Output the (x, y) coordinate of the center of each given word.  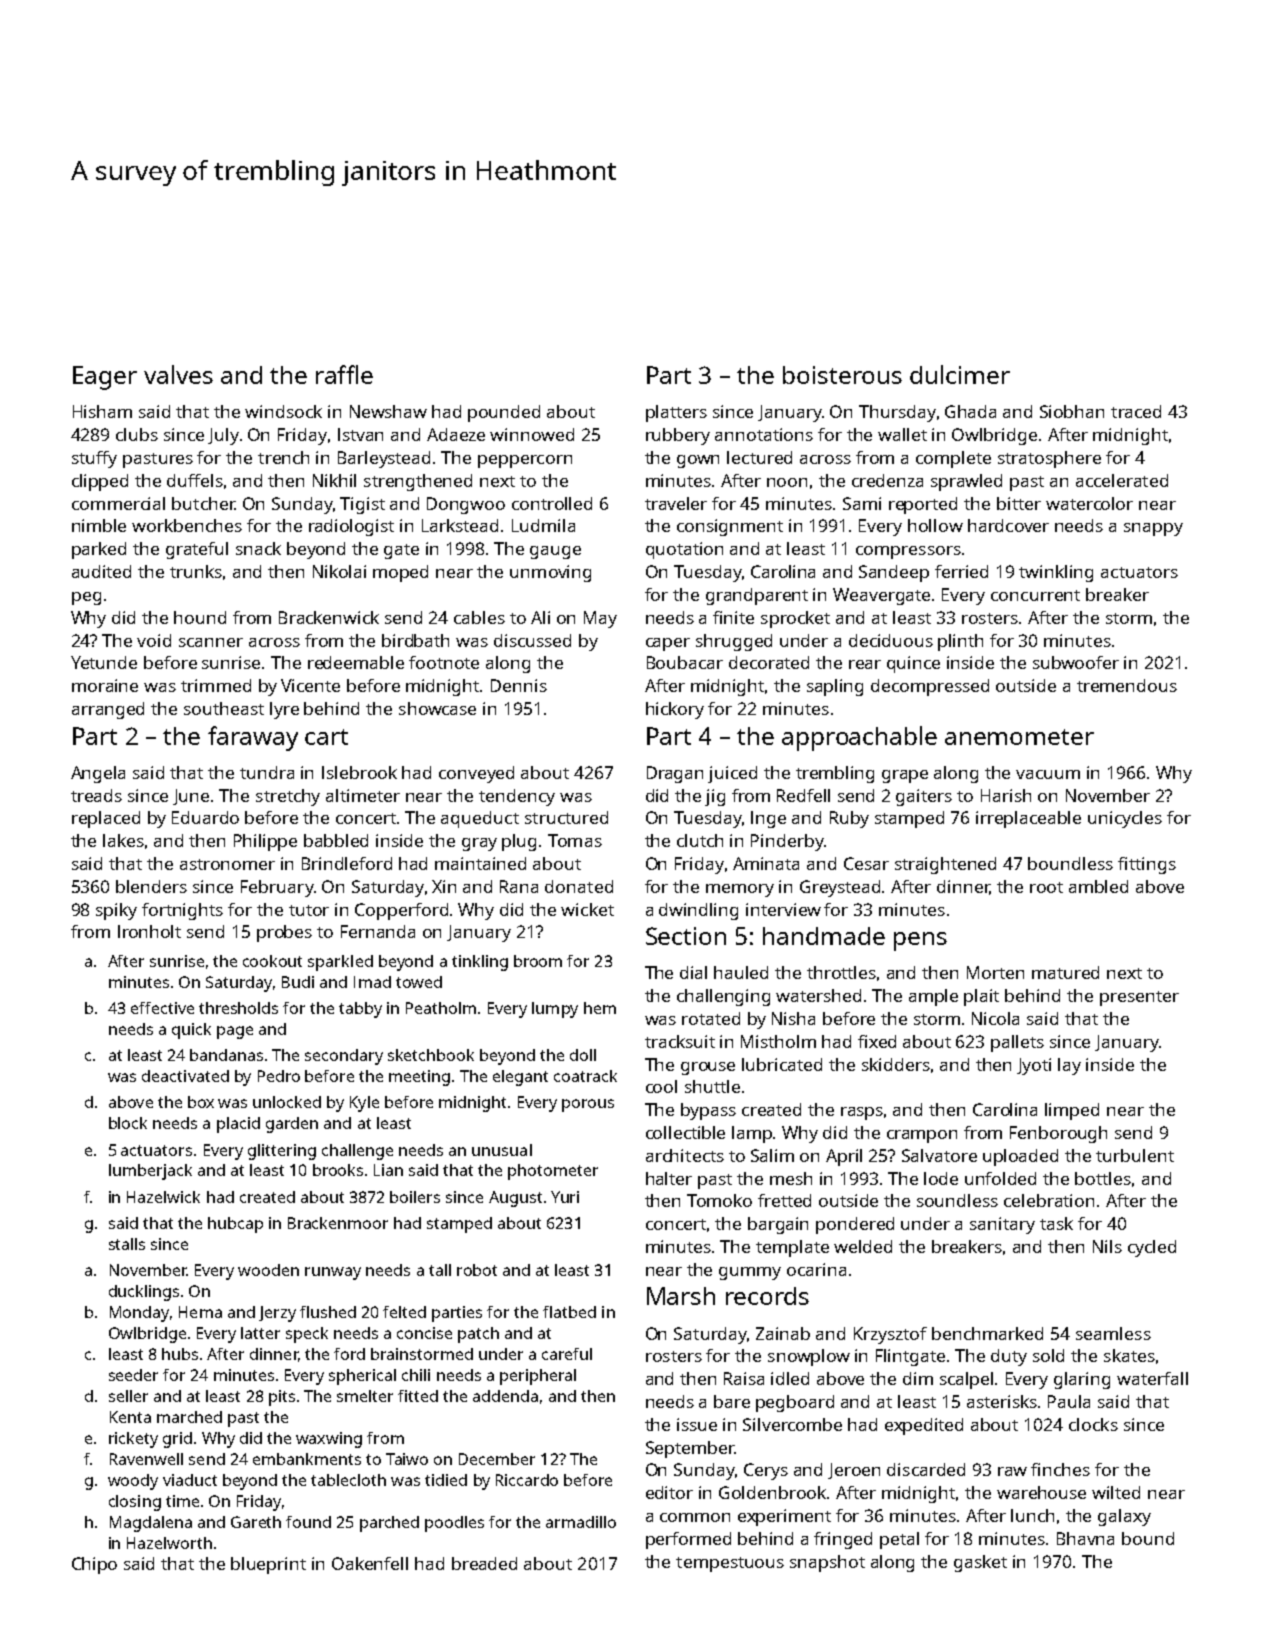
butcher (203, 503)
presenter (1139, 998)
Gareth (256, 1522)
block (128, 1123)
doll (583, 1055)
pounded (504, 413)
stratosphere (1049, 459)
